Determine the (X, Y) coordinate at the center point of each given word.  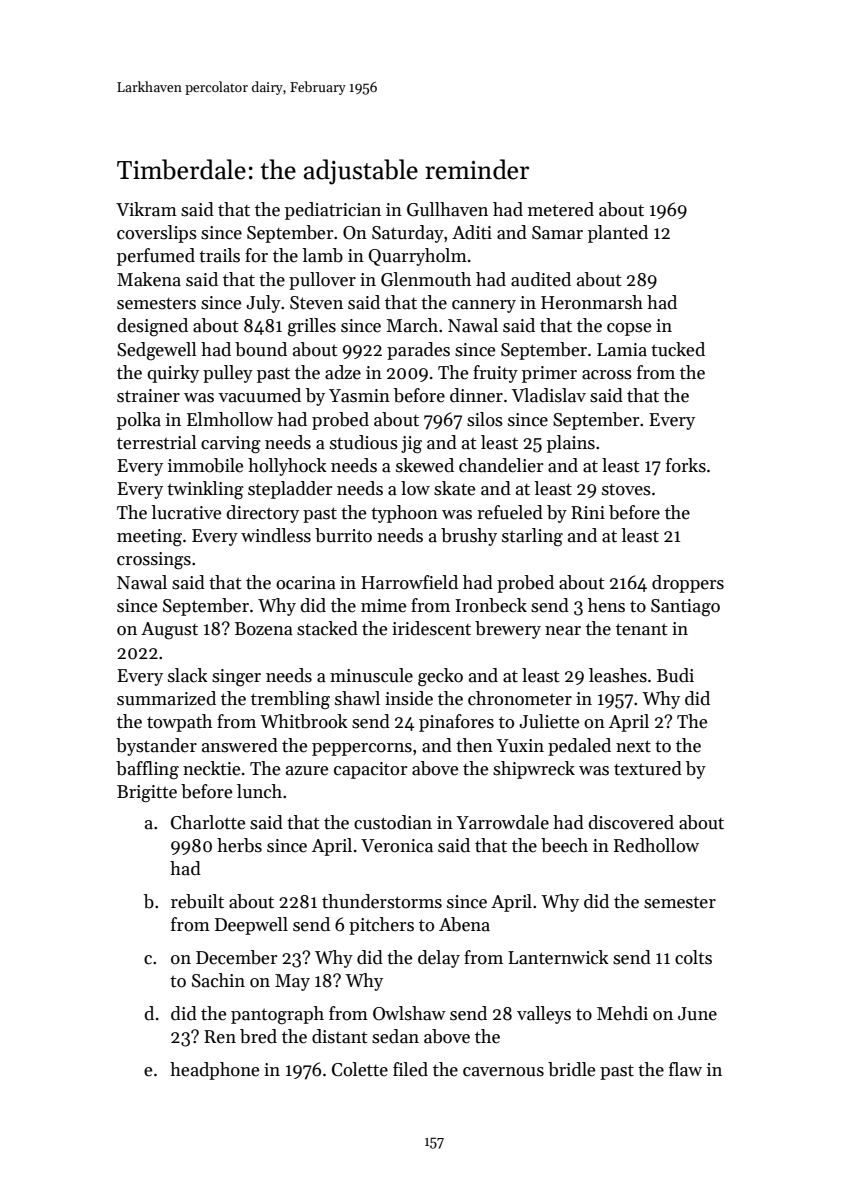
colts (693, 957)
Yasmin (359, 396)
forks (686, 465)
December (236, 957)
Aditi (472, 232)
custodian (393, 822)
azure (307, 771)
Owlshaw (409, 1013)
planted (618, 234)
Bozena (264, 629)
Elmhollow (230, 419)
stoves (626, 490)
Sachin (218, 980)
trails (219, 255)
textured (648, 768)
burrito (343, 535)
